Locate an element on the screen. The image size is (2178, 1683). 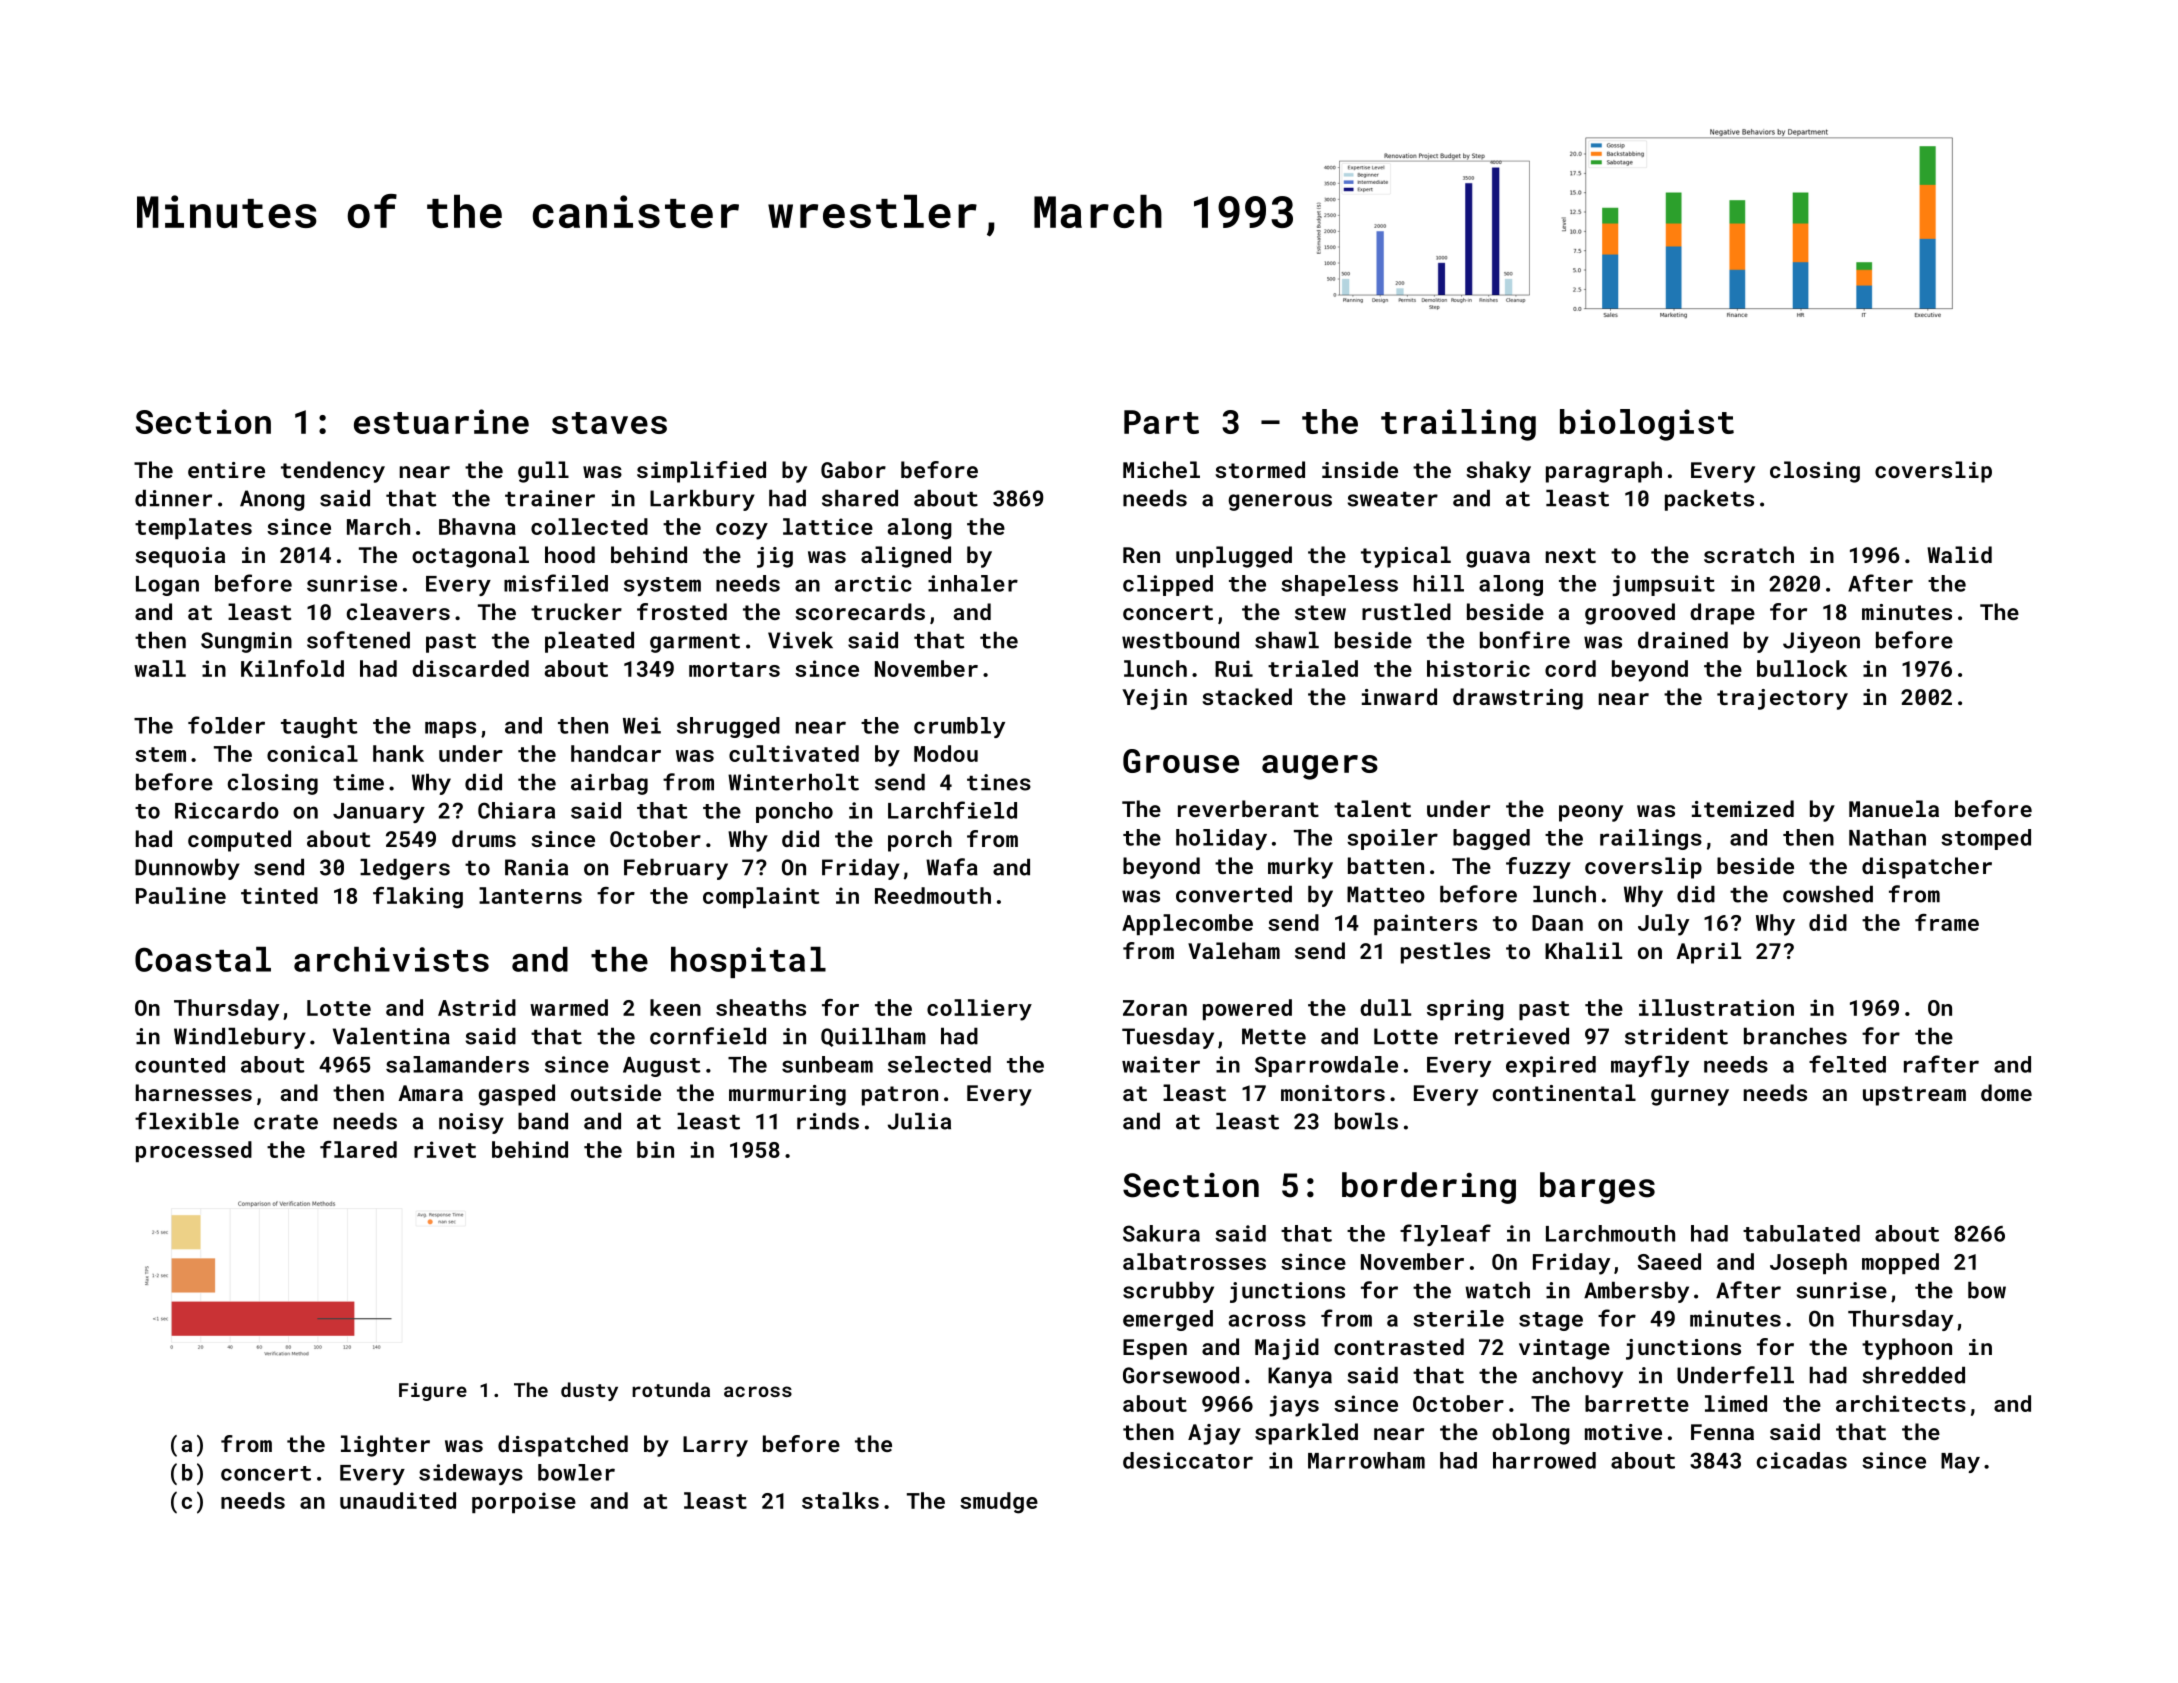
trainer is located at coordinates (550, 498).
